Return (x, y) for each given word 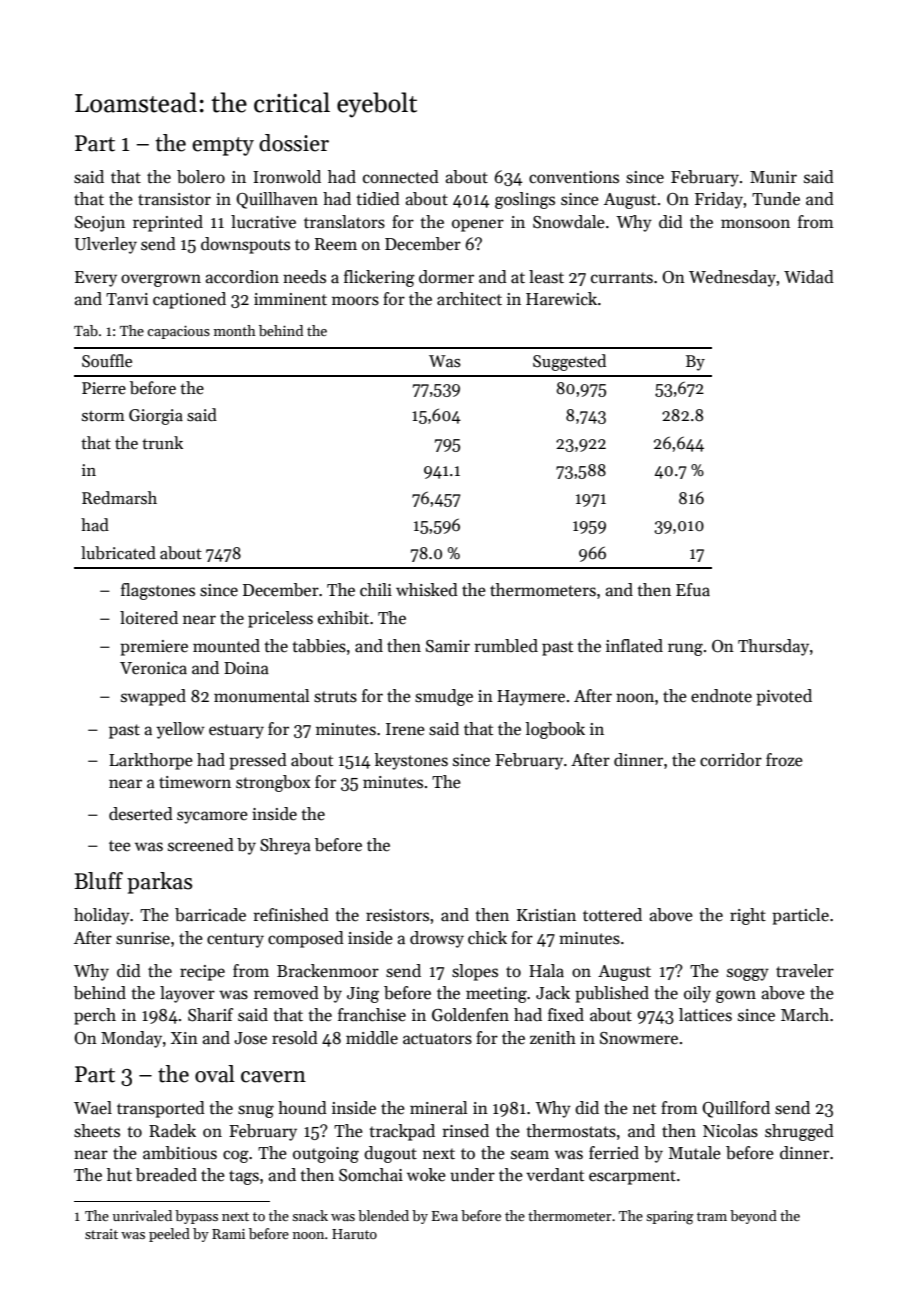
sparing (669, 1218)
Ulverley (105, 245)
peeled (169, 1235)
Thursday (773, 647)
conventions (574, 177)
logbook (555, 730)
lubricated (118, 553)
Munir (773, 177)
